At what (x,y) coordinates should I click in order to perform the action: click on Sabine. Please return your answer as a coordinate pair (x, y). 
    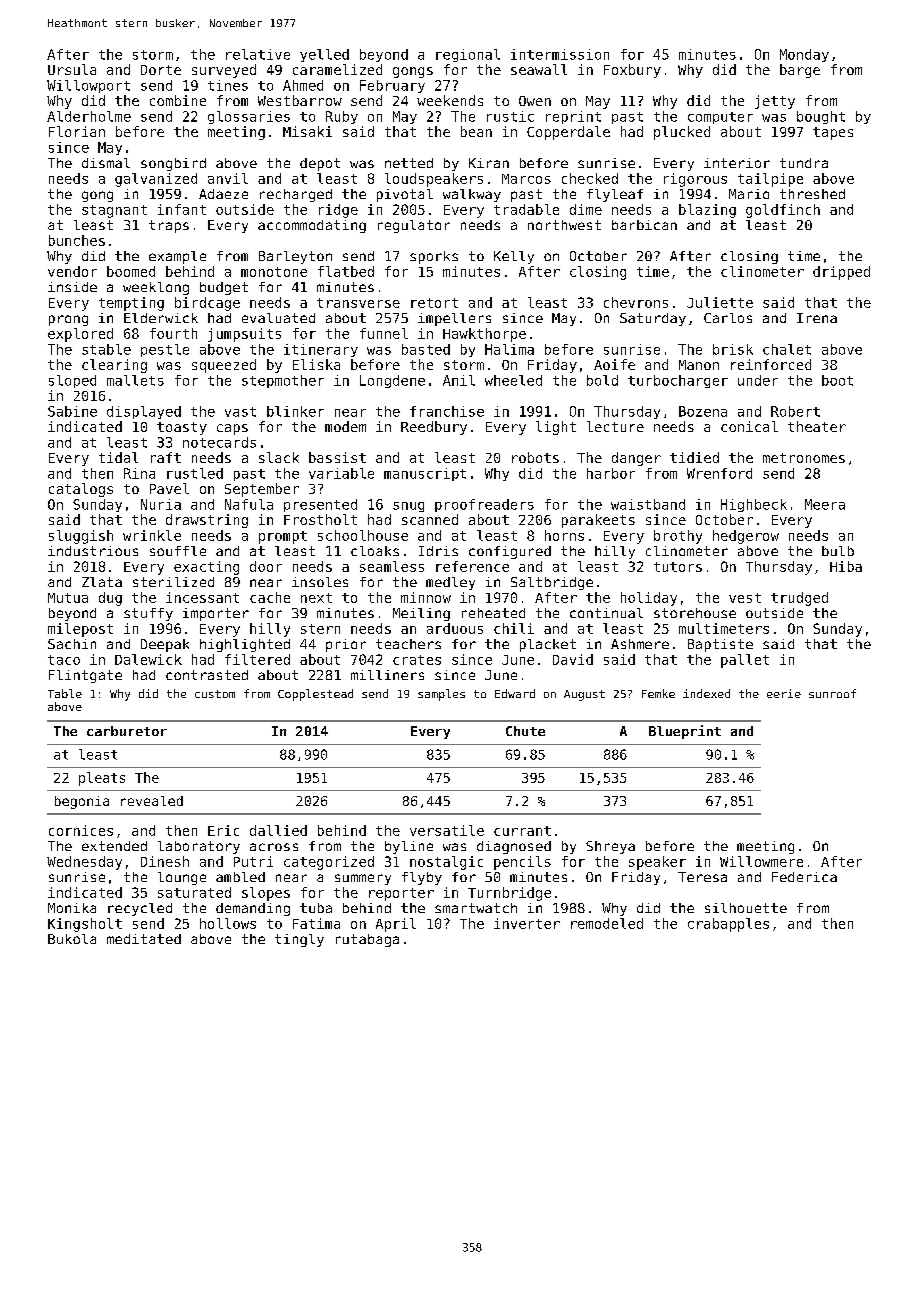
    Looking at the image, I should click on (72, 411).
